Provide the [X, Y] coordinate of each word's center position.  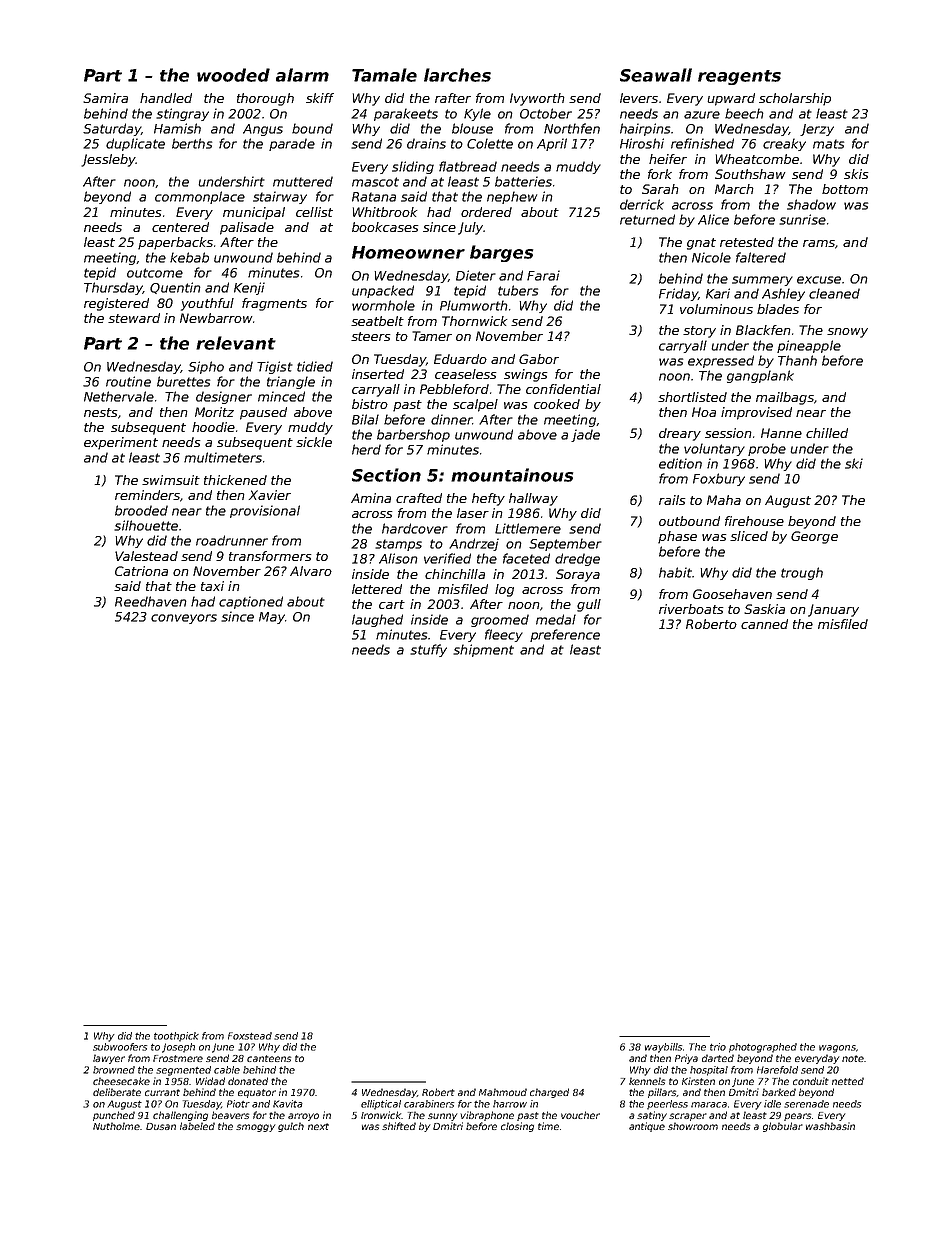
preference [565, 635]
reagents [739, 77]
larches [457, 75]
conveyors [184, 619]
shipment [483, 650]
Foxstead [250, 1036]
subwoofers [120, 1047]
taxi [212, 586]
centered [180, 227]
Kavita [288, 1104]
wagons [837, 1049]
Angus [263, 130]
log [504, 590]
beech [744, 113]
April [552, 144]
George [814, 537]
